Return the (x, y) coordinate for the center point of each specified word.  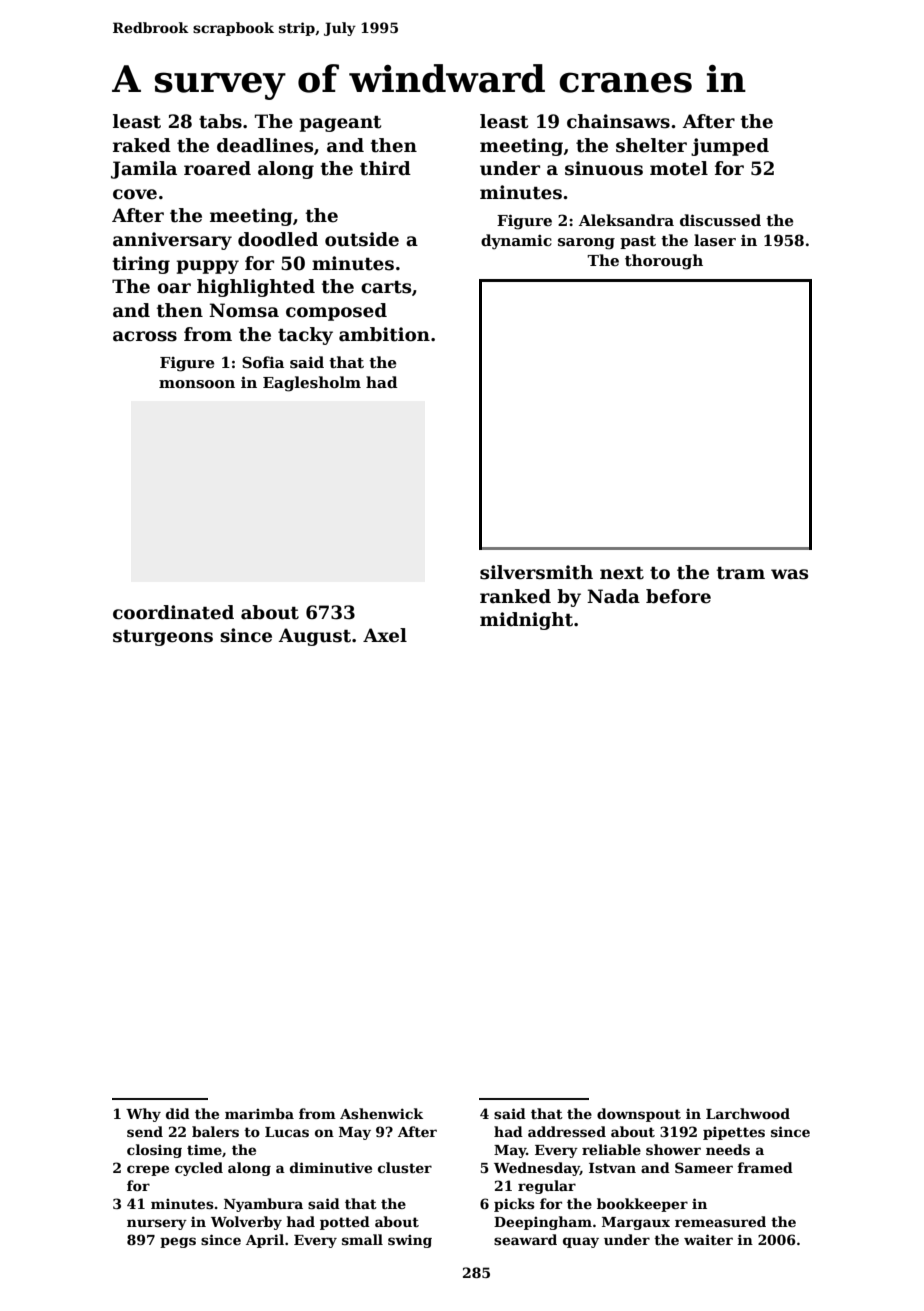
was (789, 574)
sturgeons (163, 638)
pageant (340, 124)
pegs (178, 1242)
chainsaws (618, 121)
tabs (220, 121)
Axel (385, 635)
